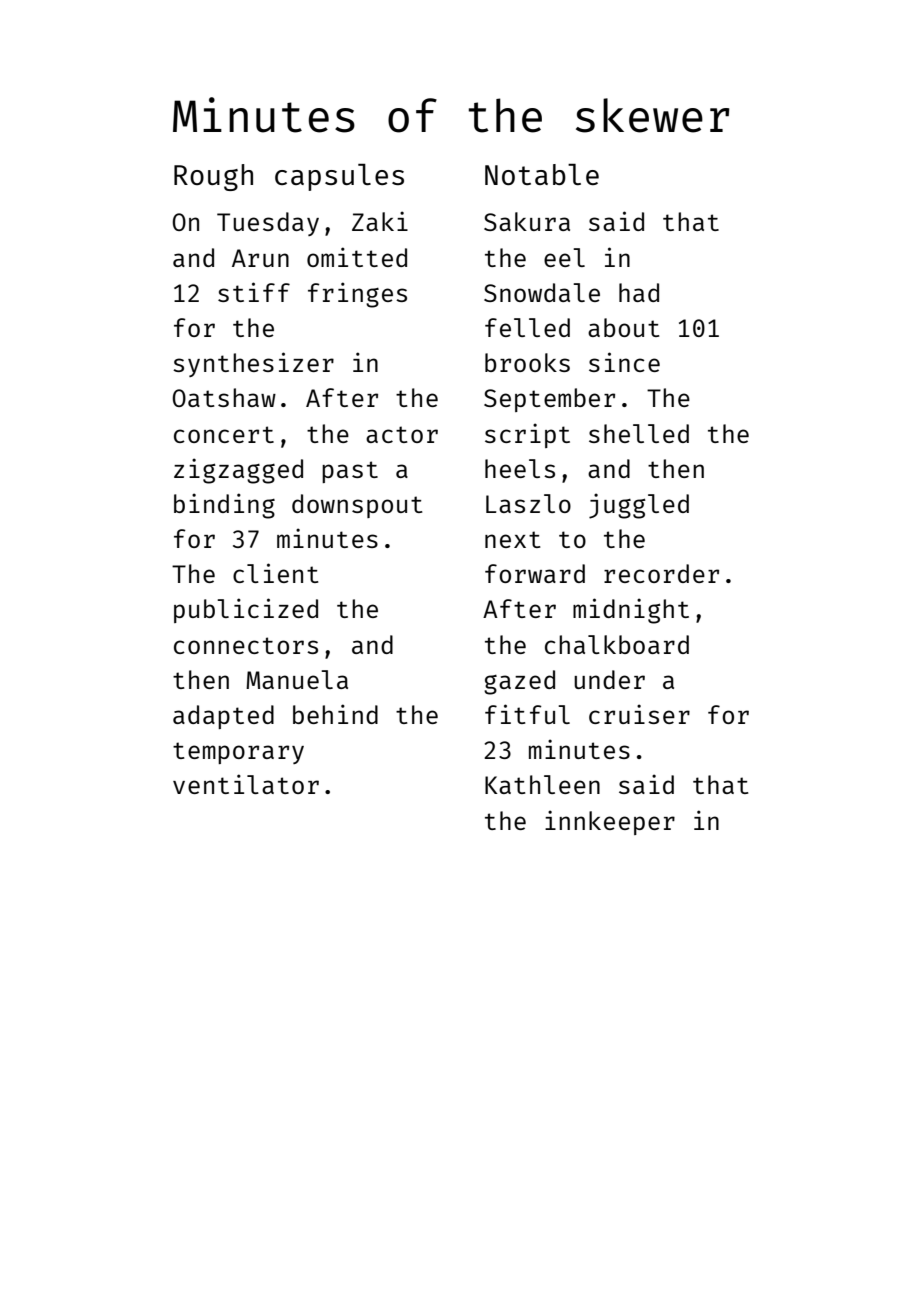  What do you see at coordinates (254, 292) in the screenshot?
I see `stiff` at bounding box center [254, 292].
